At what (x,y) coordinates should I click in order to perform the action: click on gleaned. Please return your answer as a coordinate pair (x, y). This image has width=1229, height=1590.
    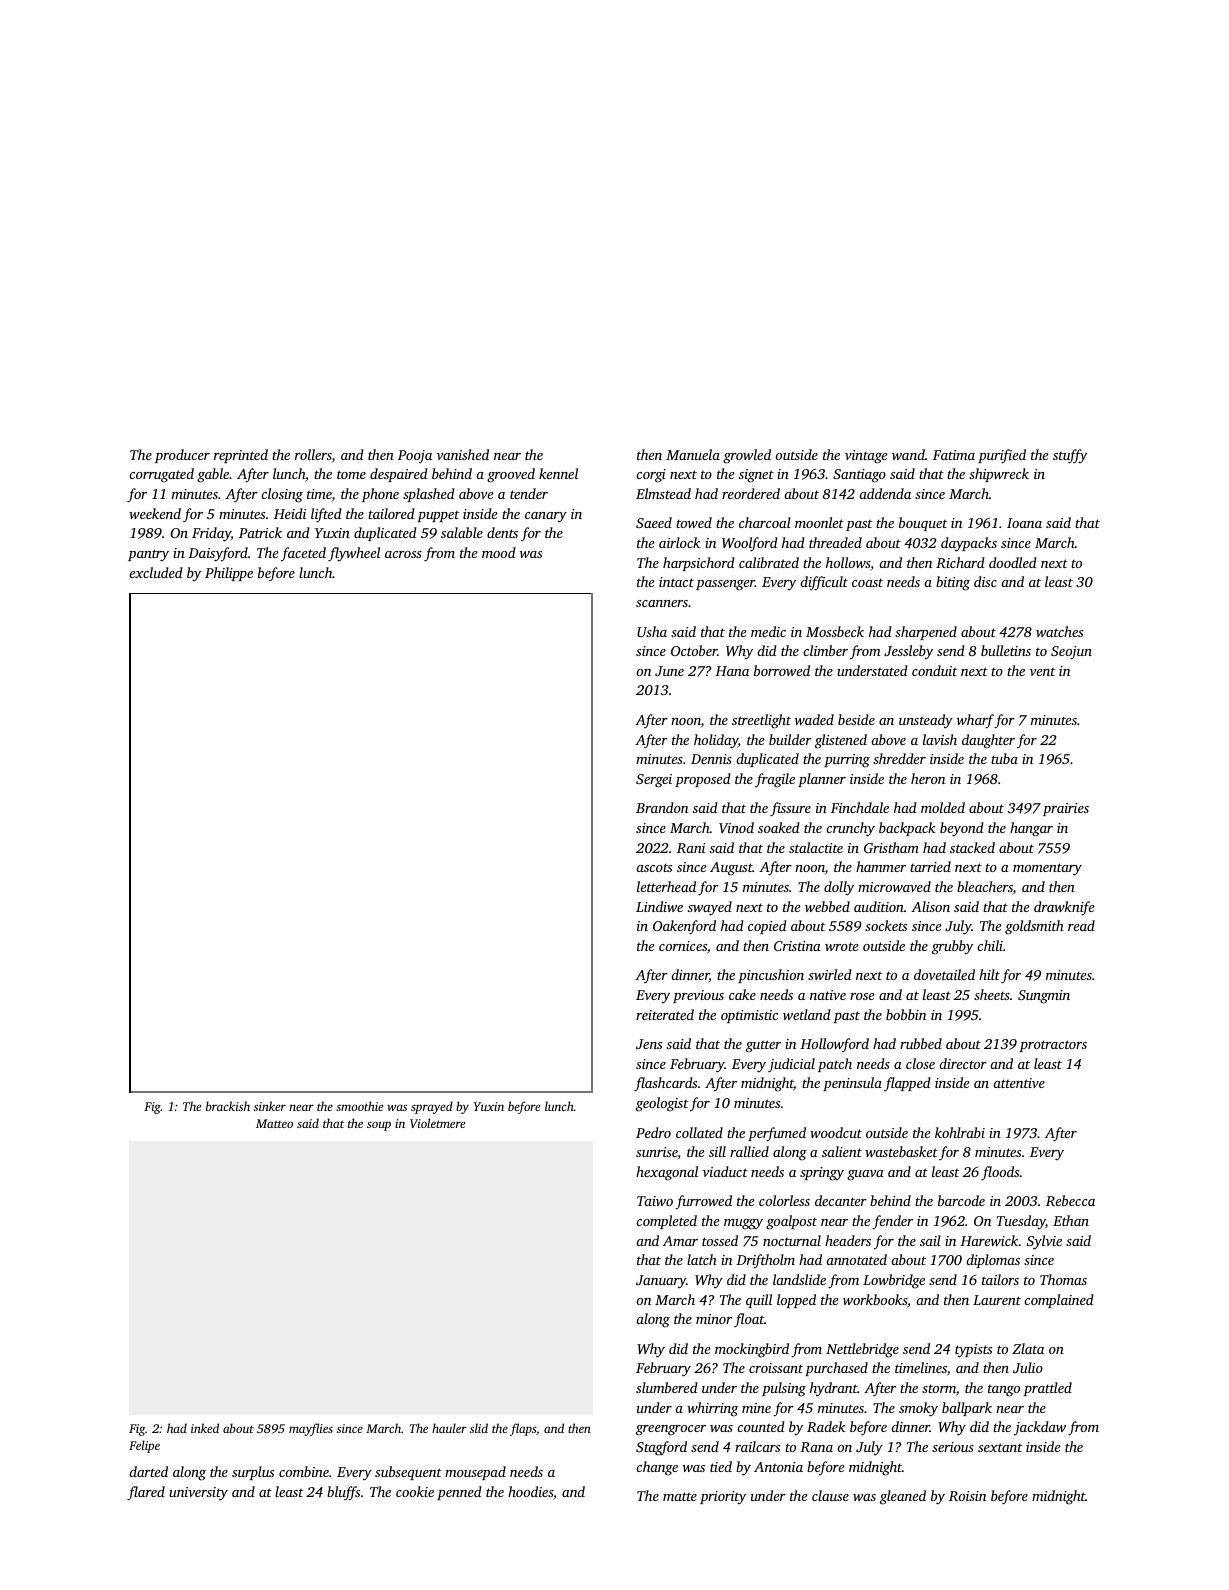
    Looking at the image, I should click on (903, 1497).
